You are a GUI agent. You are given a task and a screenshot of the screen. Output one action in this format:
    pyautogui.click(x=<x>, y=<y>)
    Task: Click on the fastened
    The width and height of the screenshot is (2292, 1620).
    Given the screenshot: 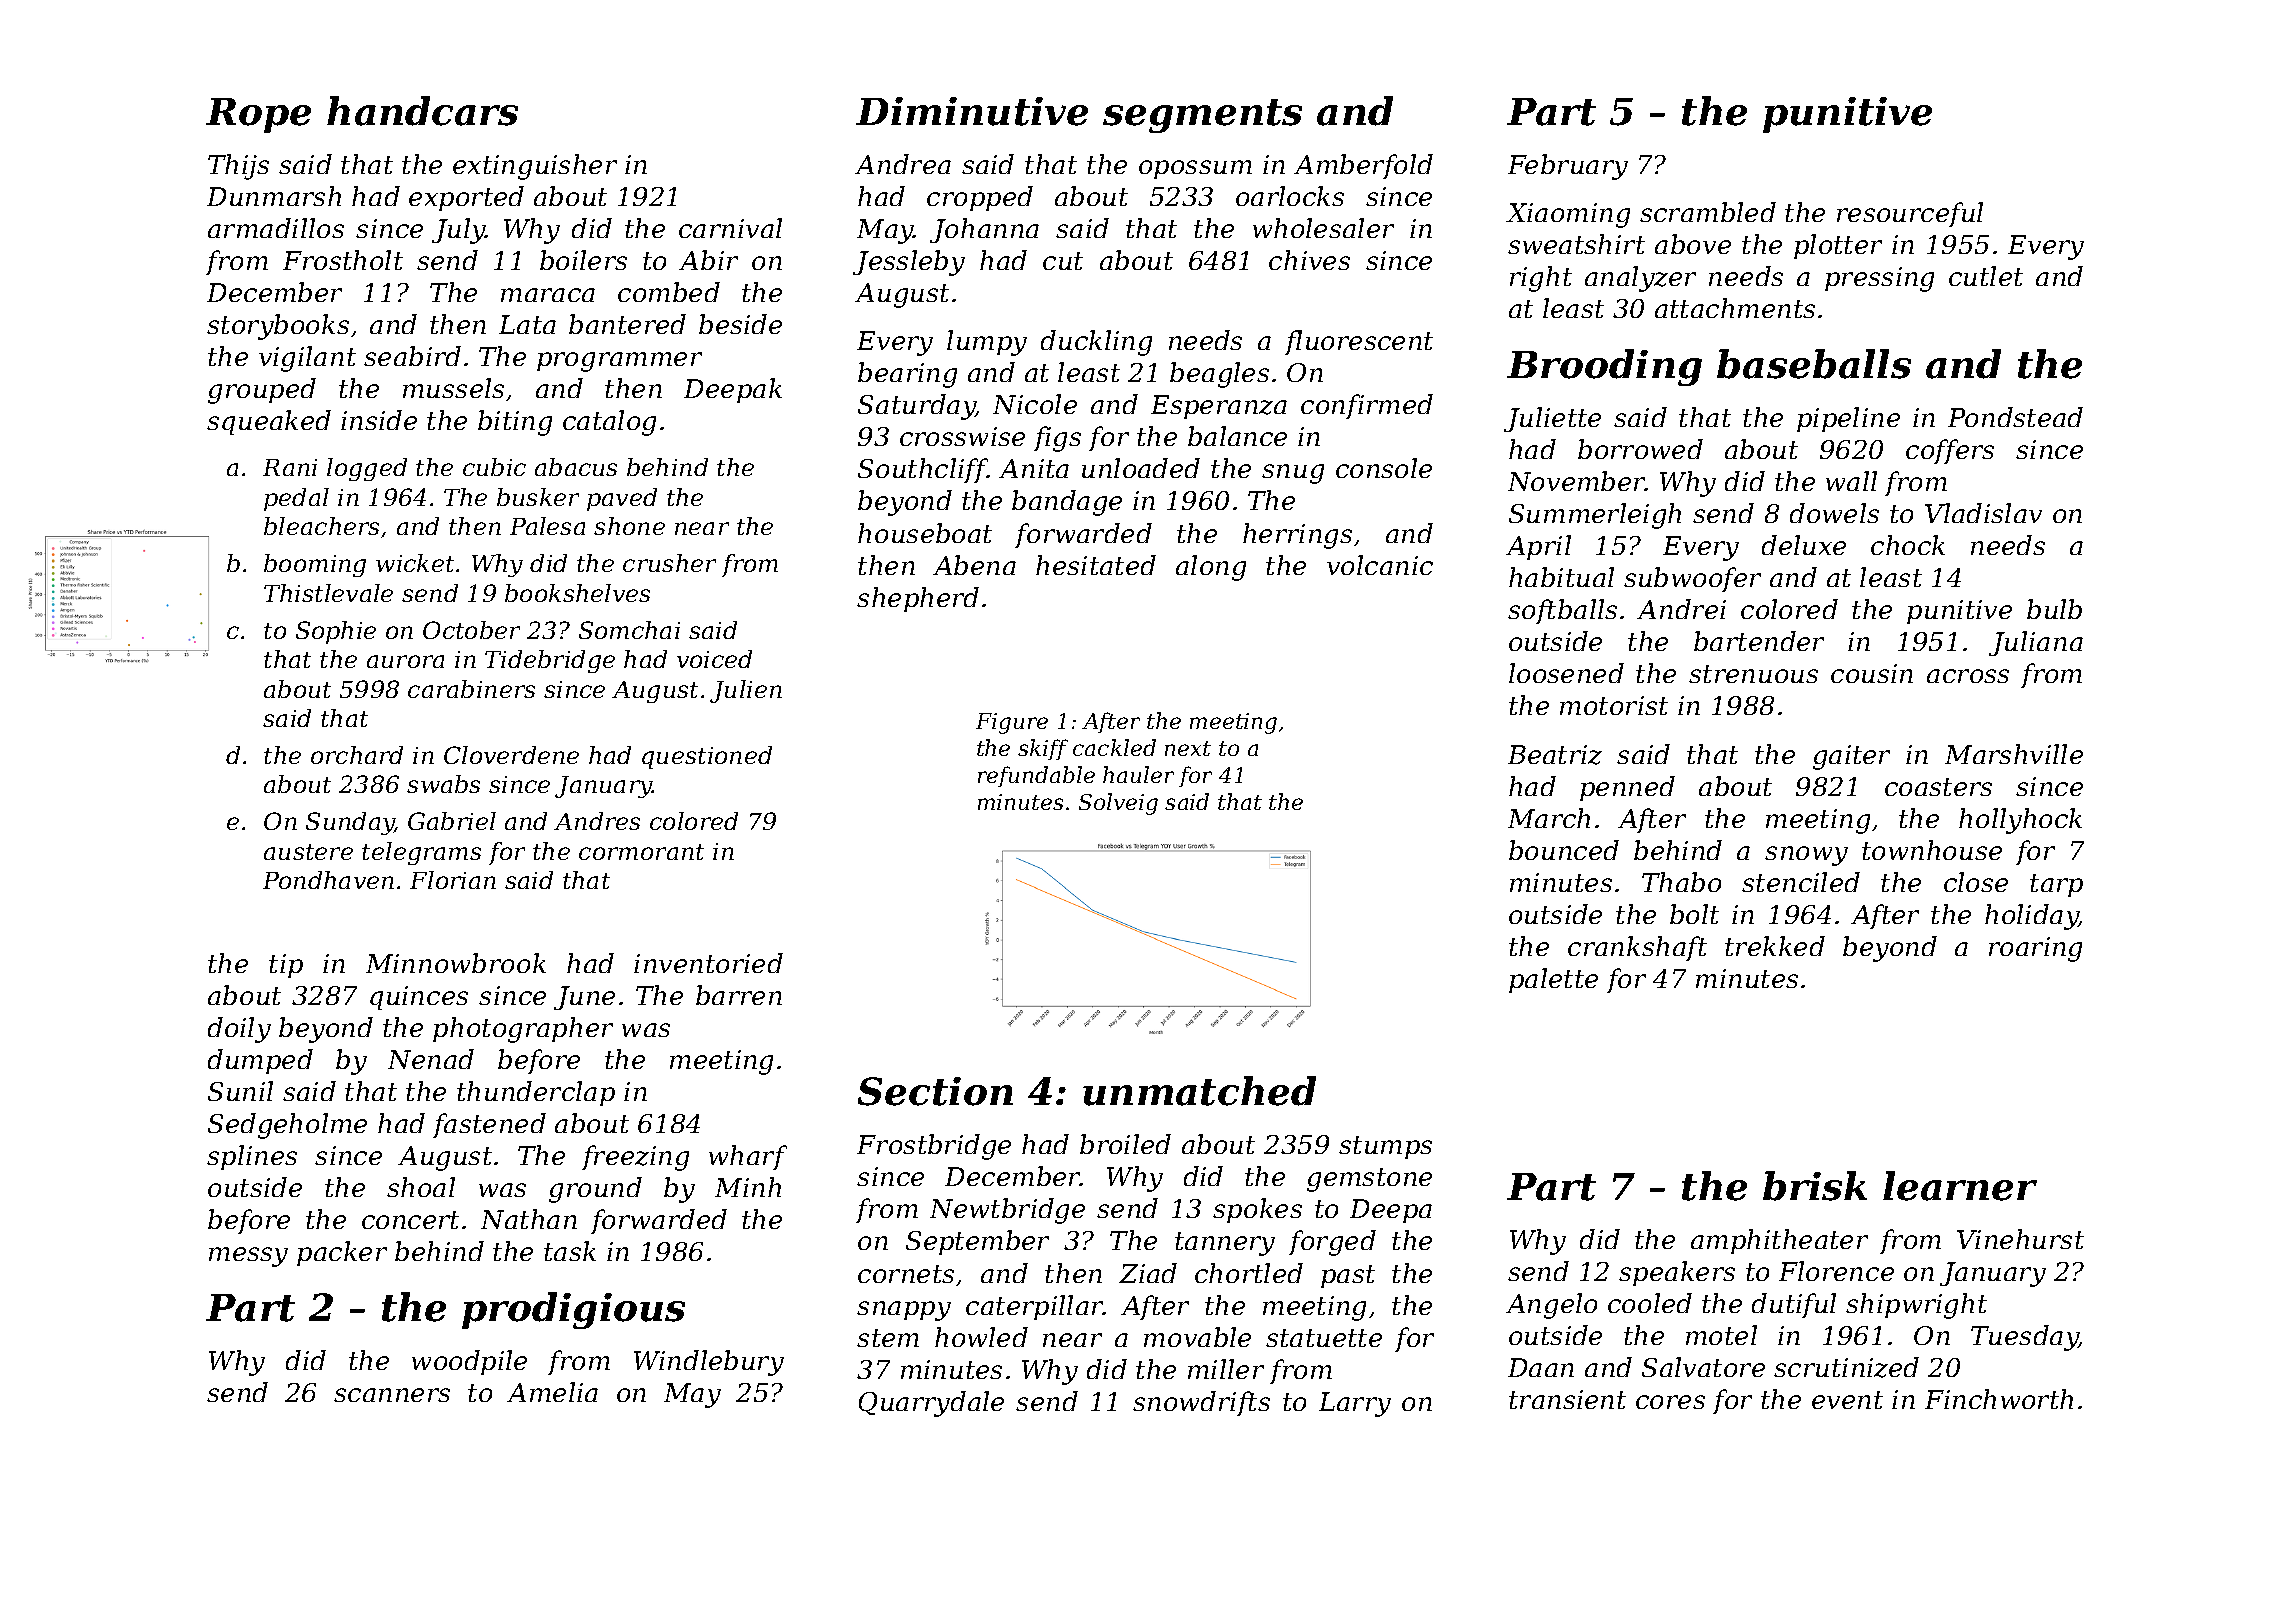 What is the action you would take?
    pyautogui.click(x=489, y=1125)
